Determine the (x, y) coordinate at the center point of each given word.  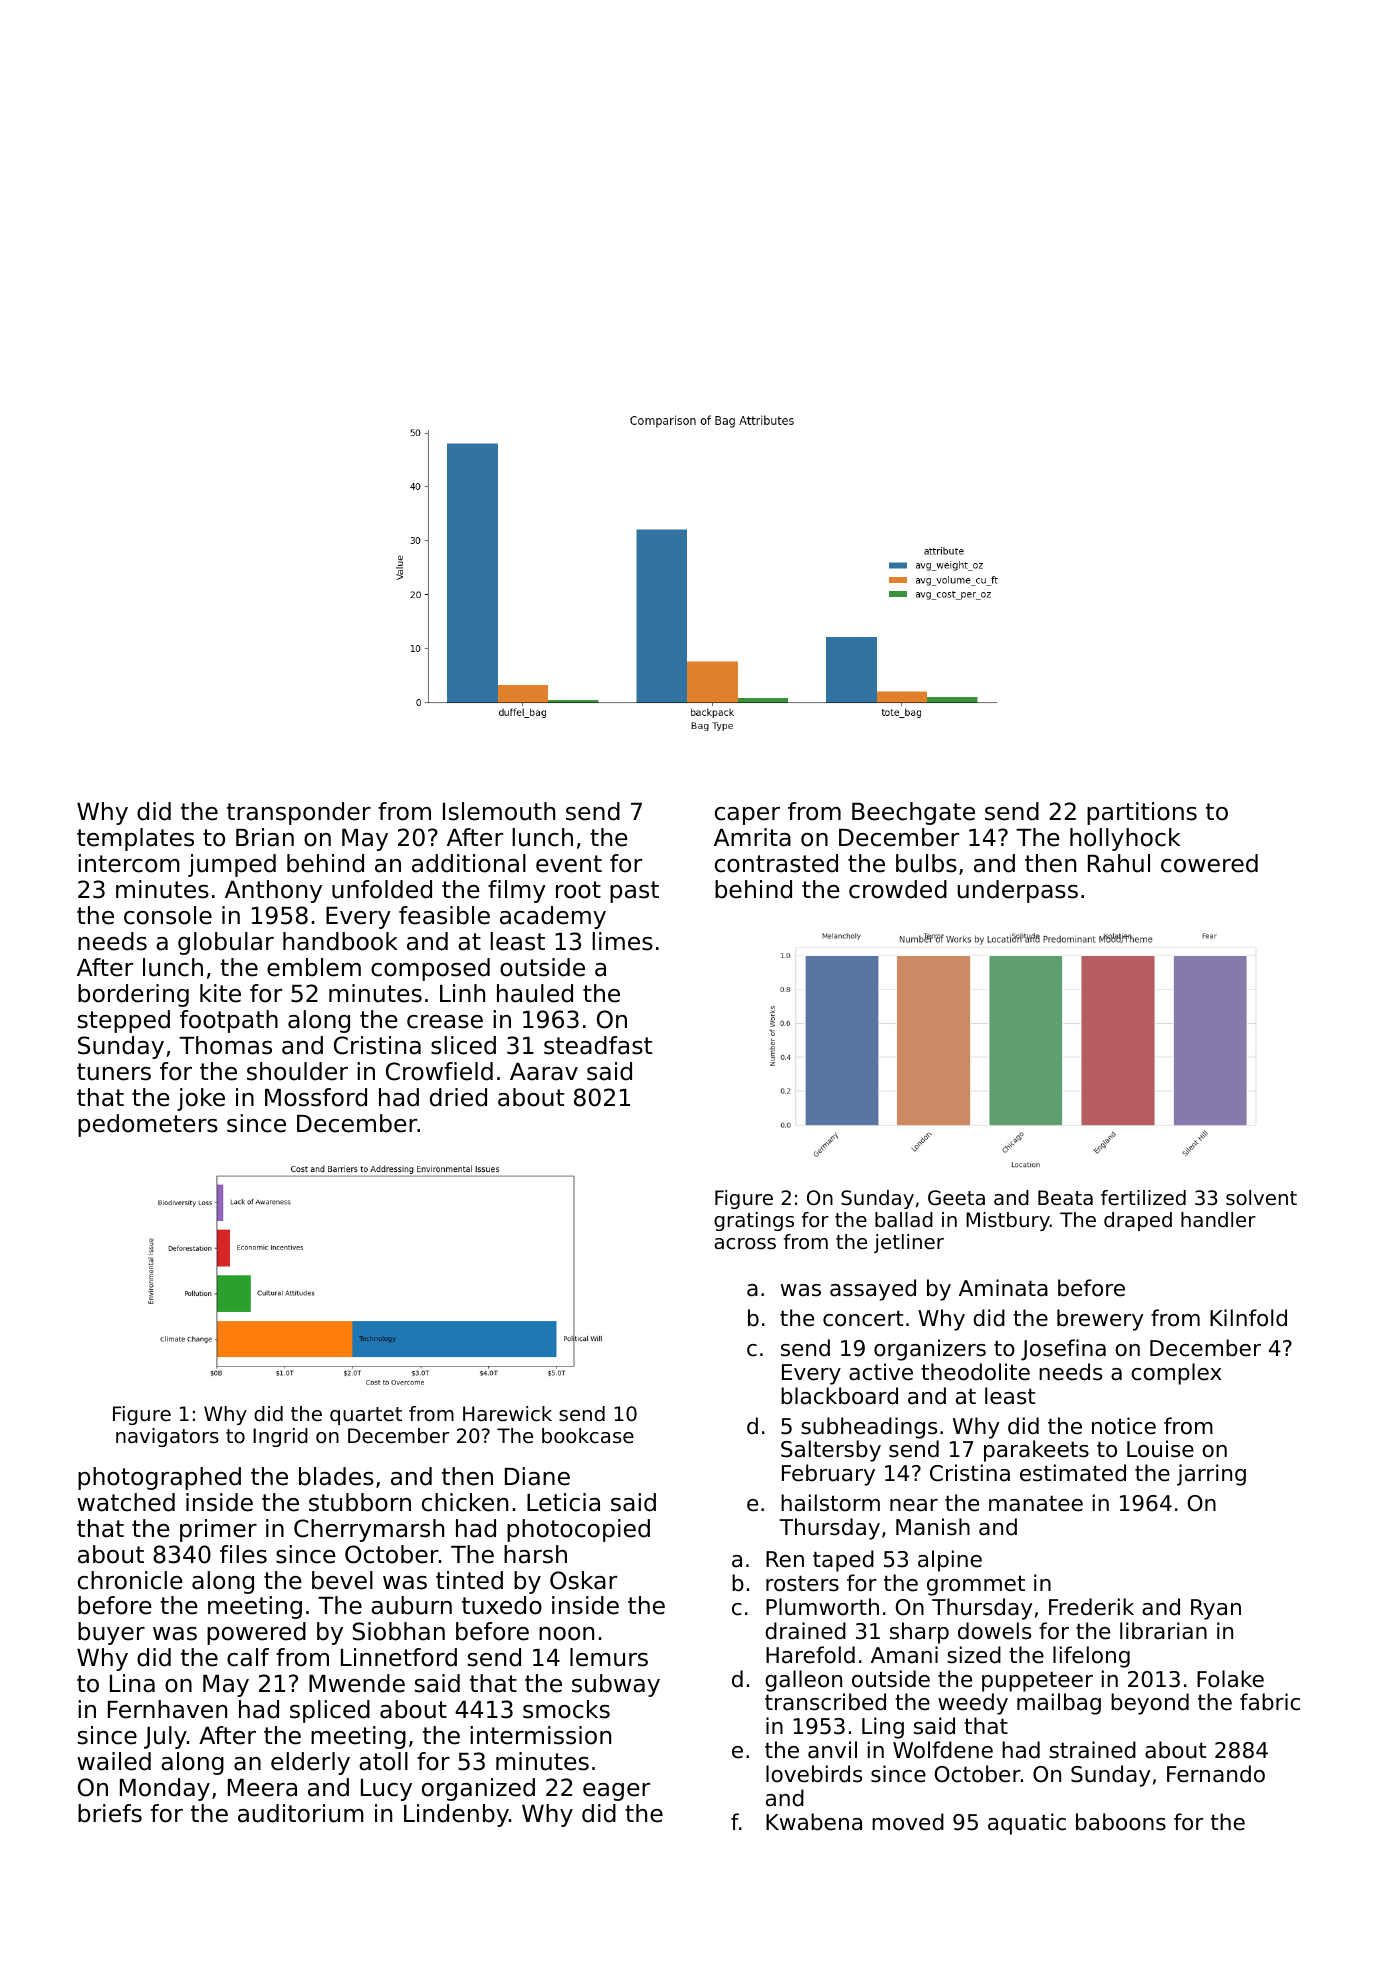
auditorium (301, 1813)
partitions (1142, 813)
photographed (159, 1478)
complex (1176, 1374)
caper (747, 816)
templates (135, 839)
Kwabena (814, 1822)
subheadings (869, 1428)
